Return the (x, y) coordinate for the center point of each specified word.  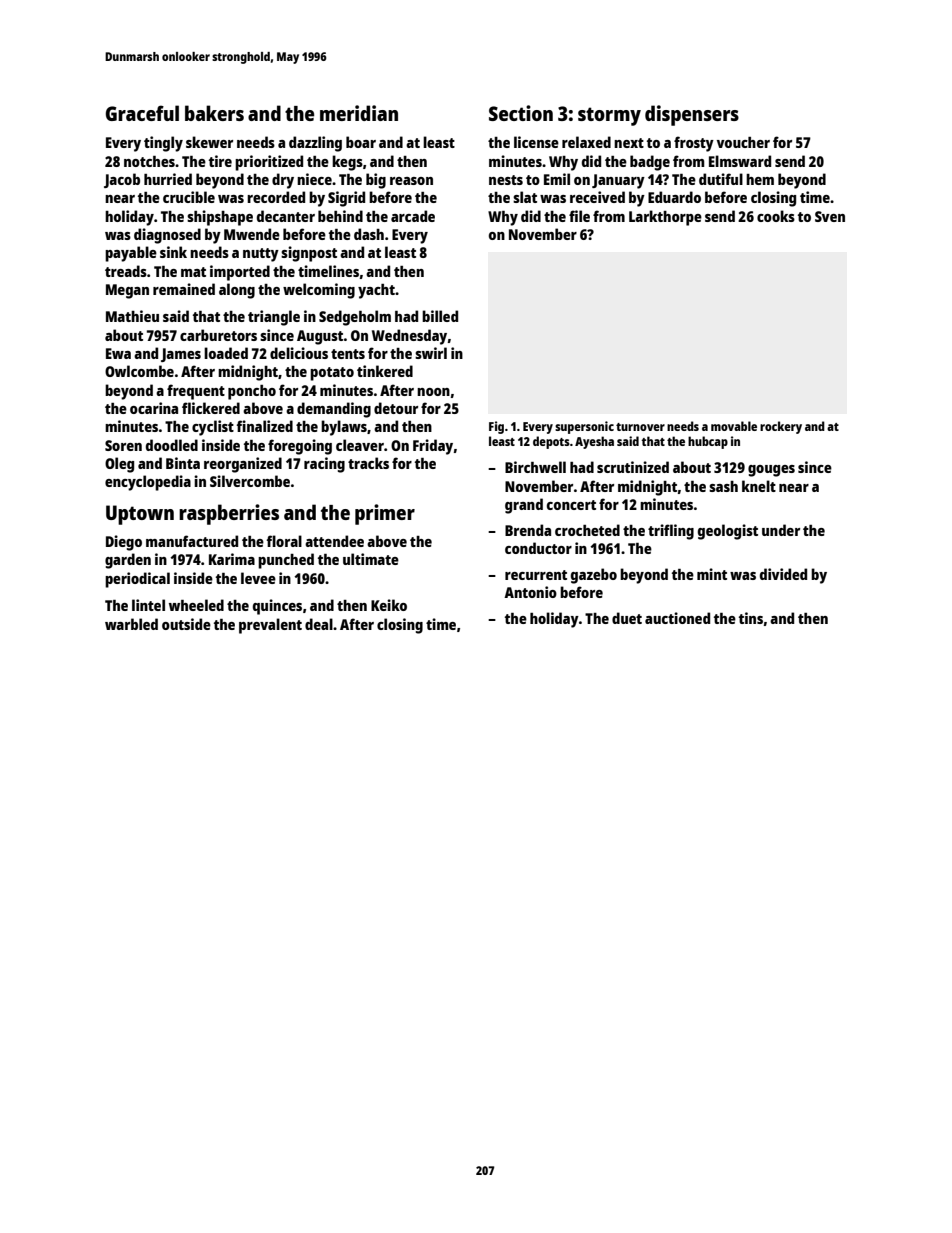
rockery (781, 427)
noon (433, 392)
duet (627, 618)
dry (283, 181)
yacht (376, 291)
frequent (196, 392)
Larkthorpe (665, 218)
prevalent (270, 626)
